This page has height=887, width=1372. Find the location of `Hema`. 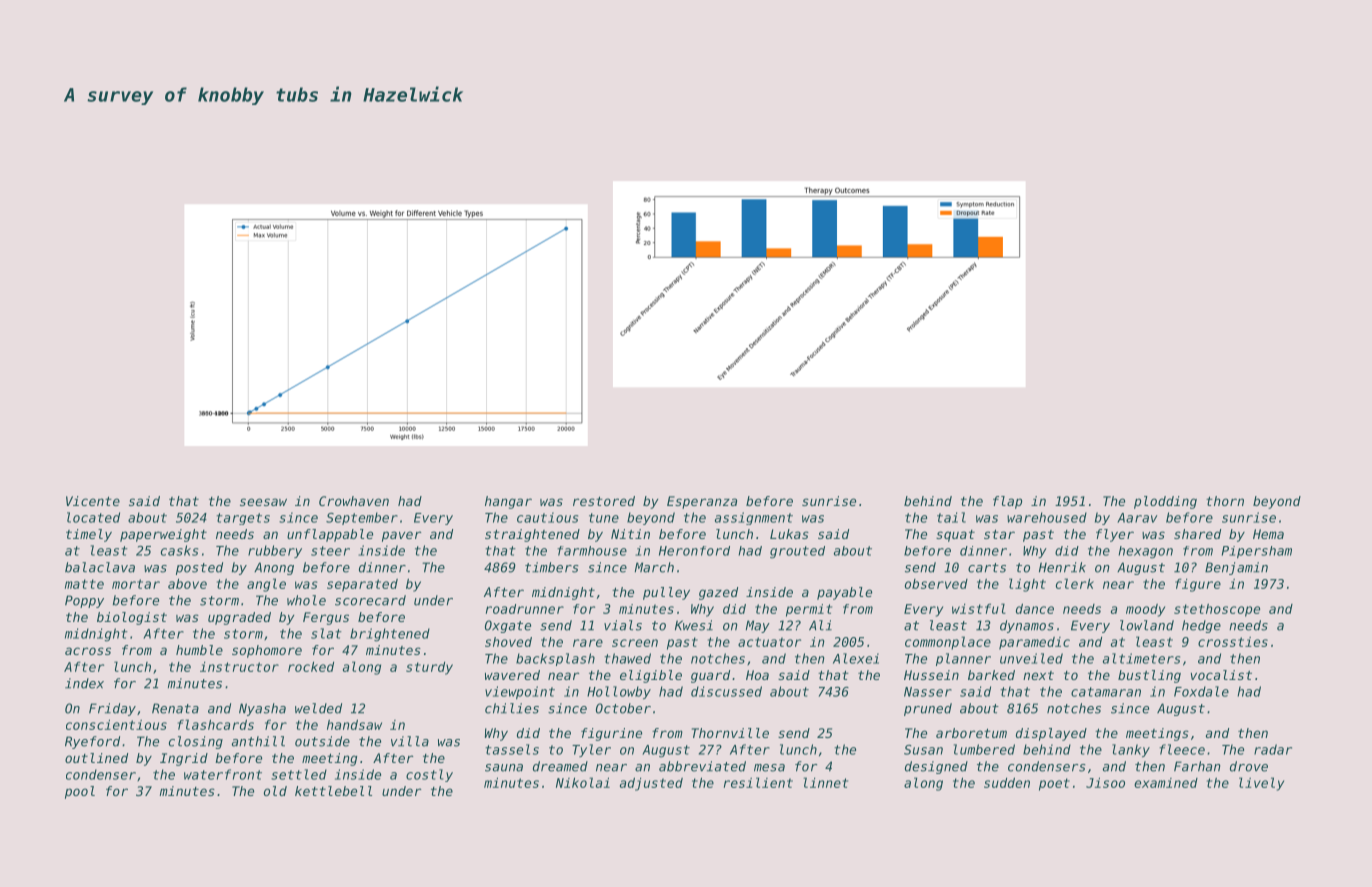

Hema is located at coordinates (1268, 534).
